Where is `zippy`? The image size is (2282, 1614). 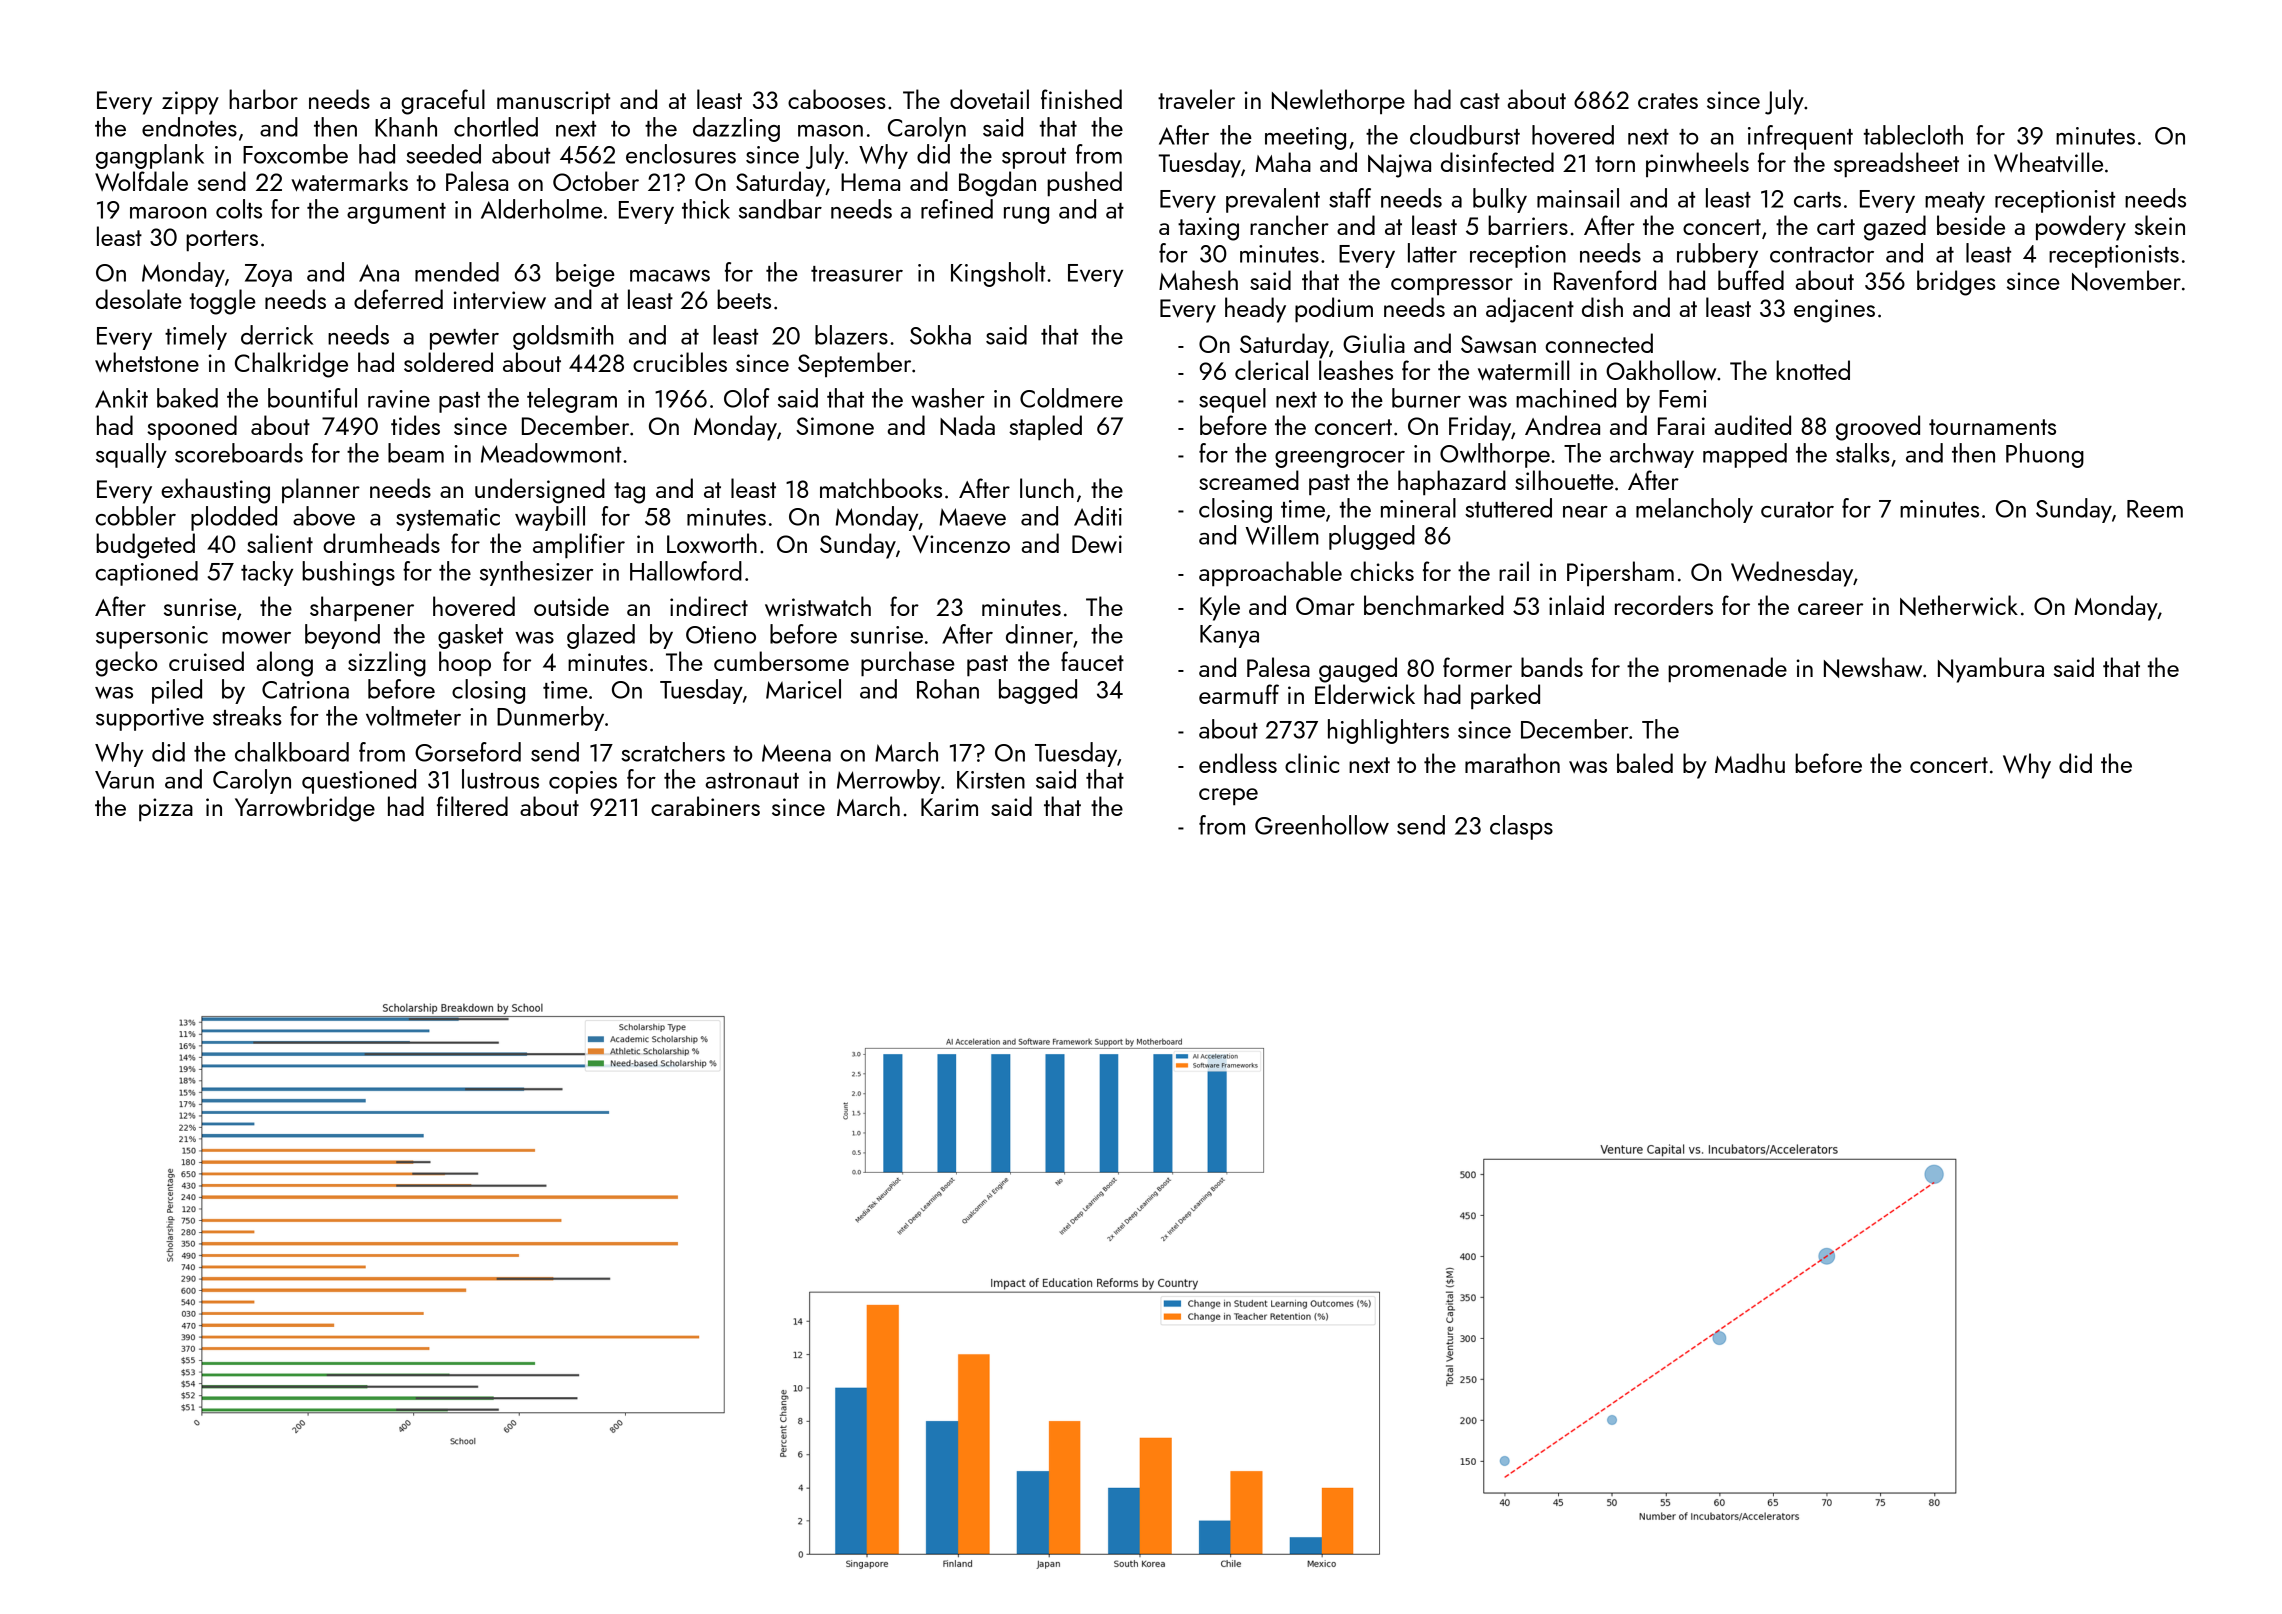 zippy is located at coordinates (190, 103).
